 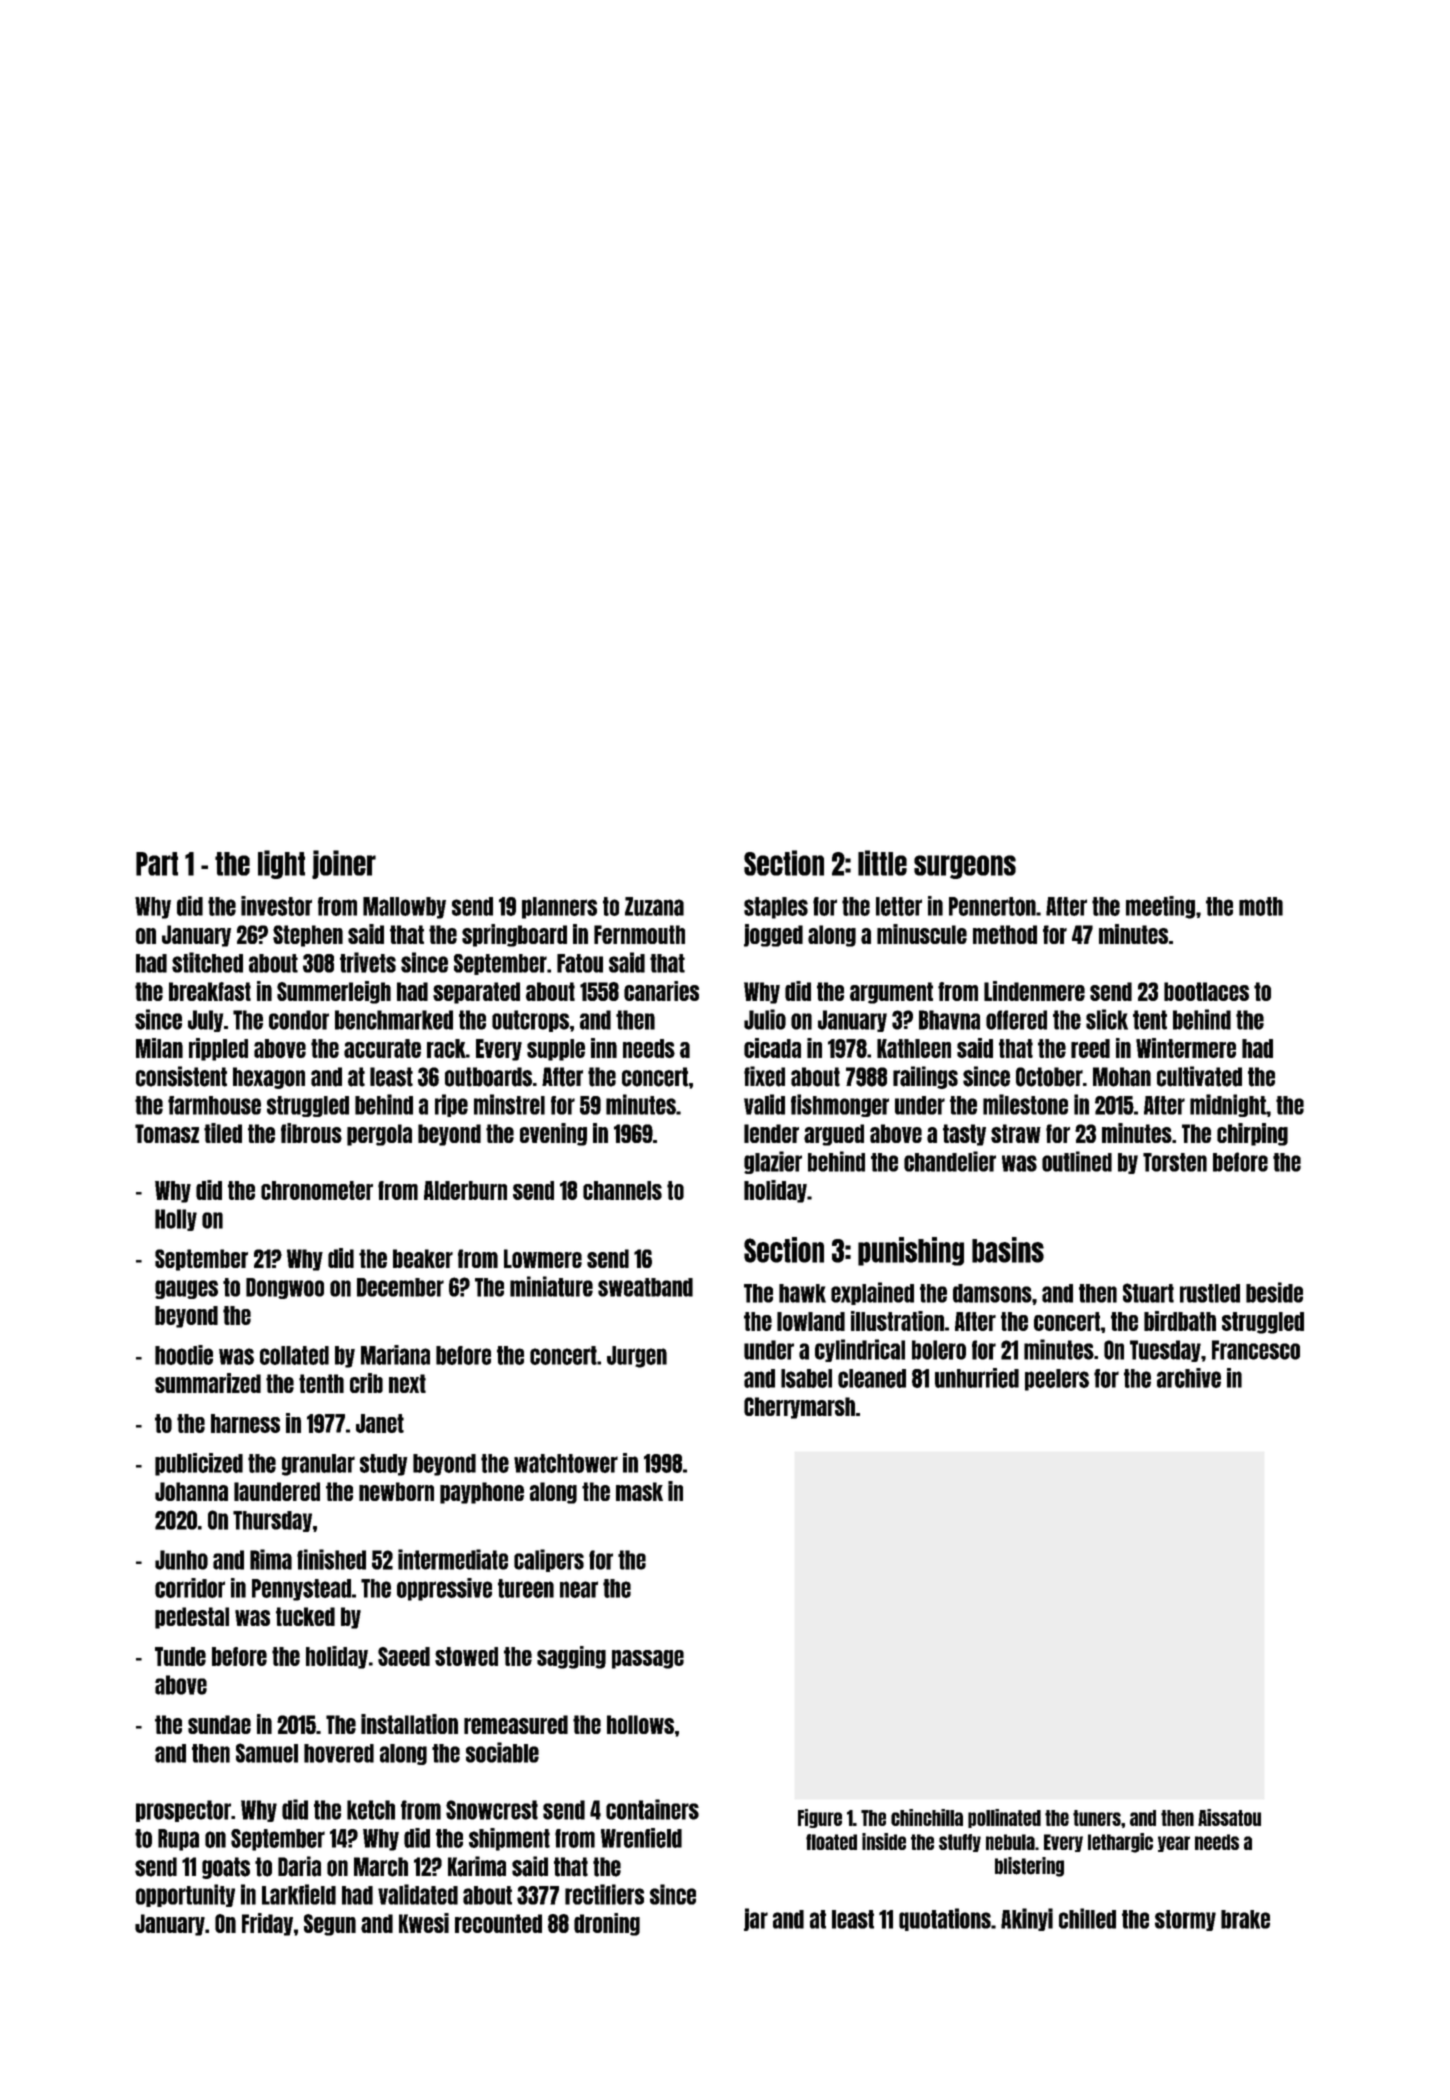 I want to click on moth, so click(x=1261, y=906).
